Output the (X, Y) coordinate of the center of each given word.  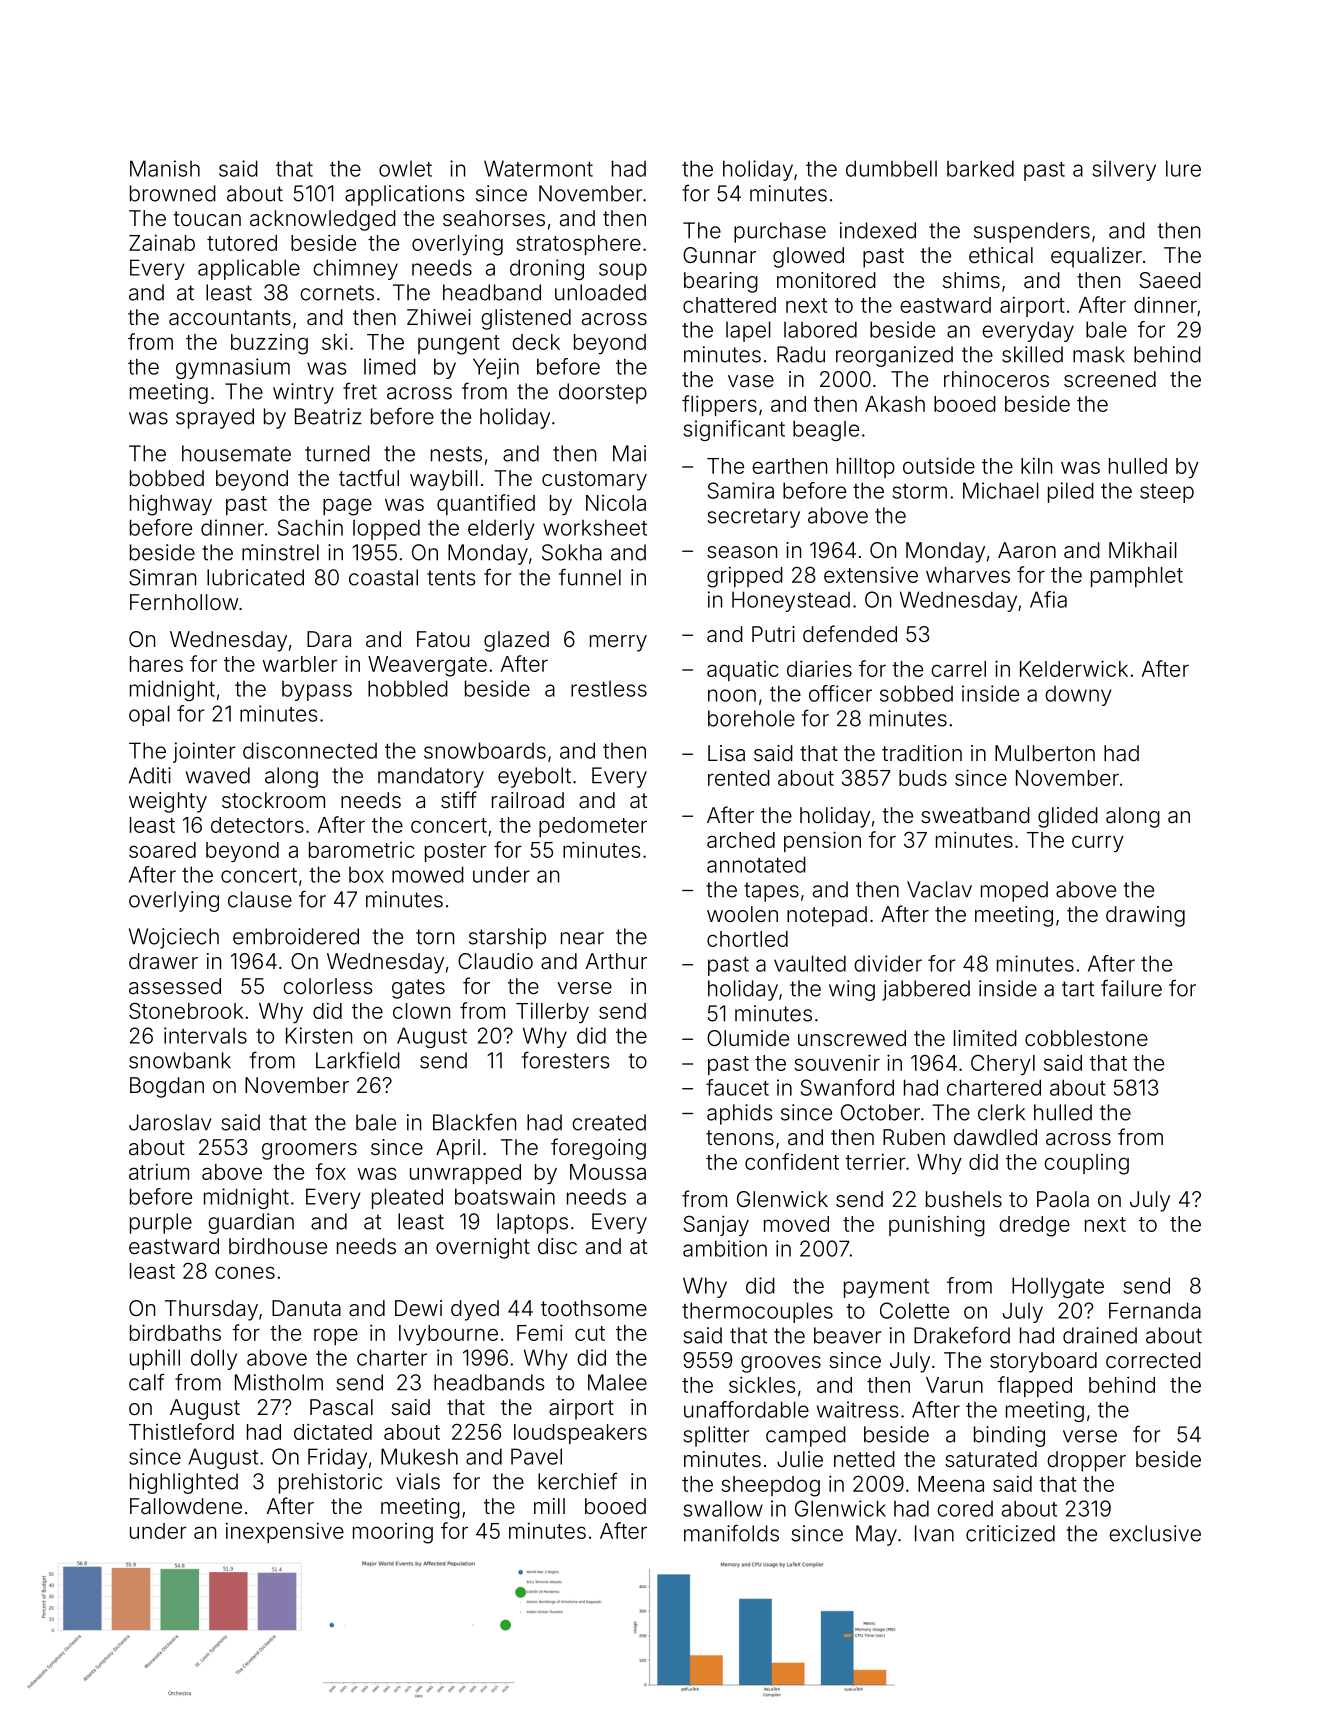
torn (435, 937)
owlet (405, 169)
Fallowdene (186, 1506)
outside (939, 465)
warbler (300, 664)
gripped (745, 577)
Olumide (748, 1038)
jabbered (926, 990)
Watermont (538, 168)
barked (980, 168)
